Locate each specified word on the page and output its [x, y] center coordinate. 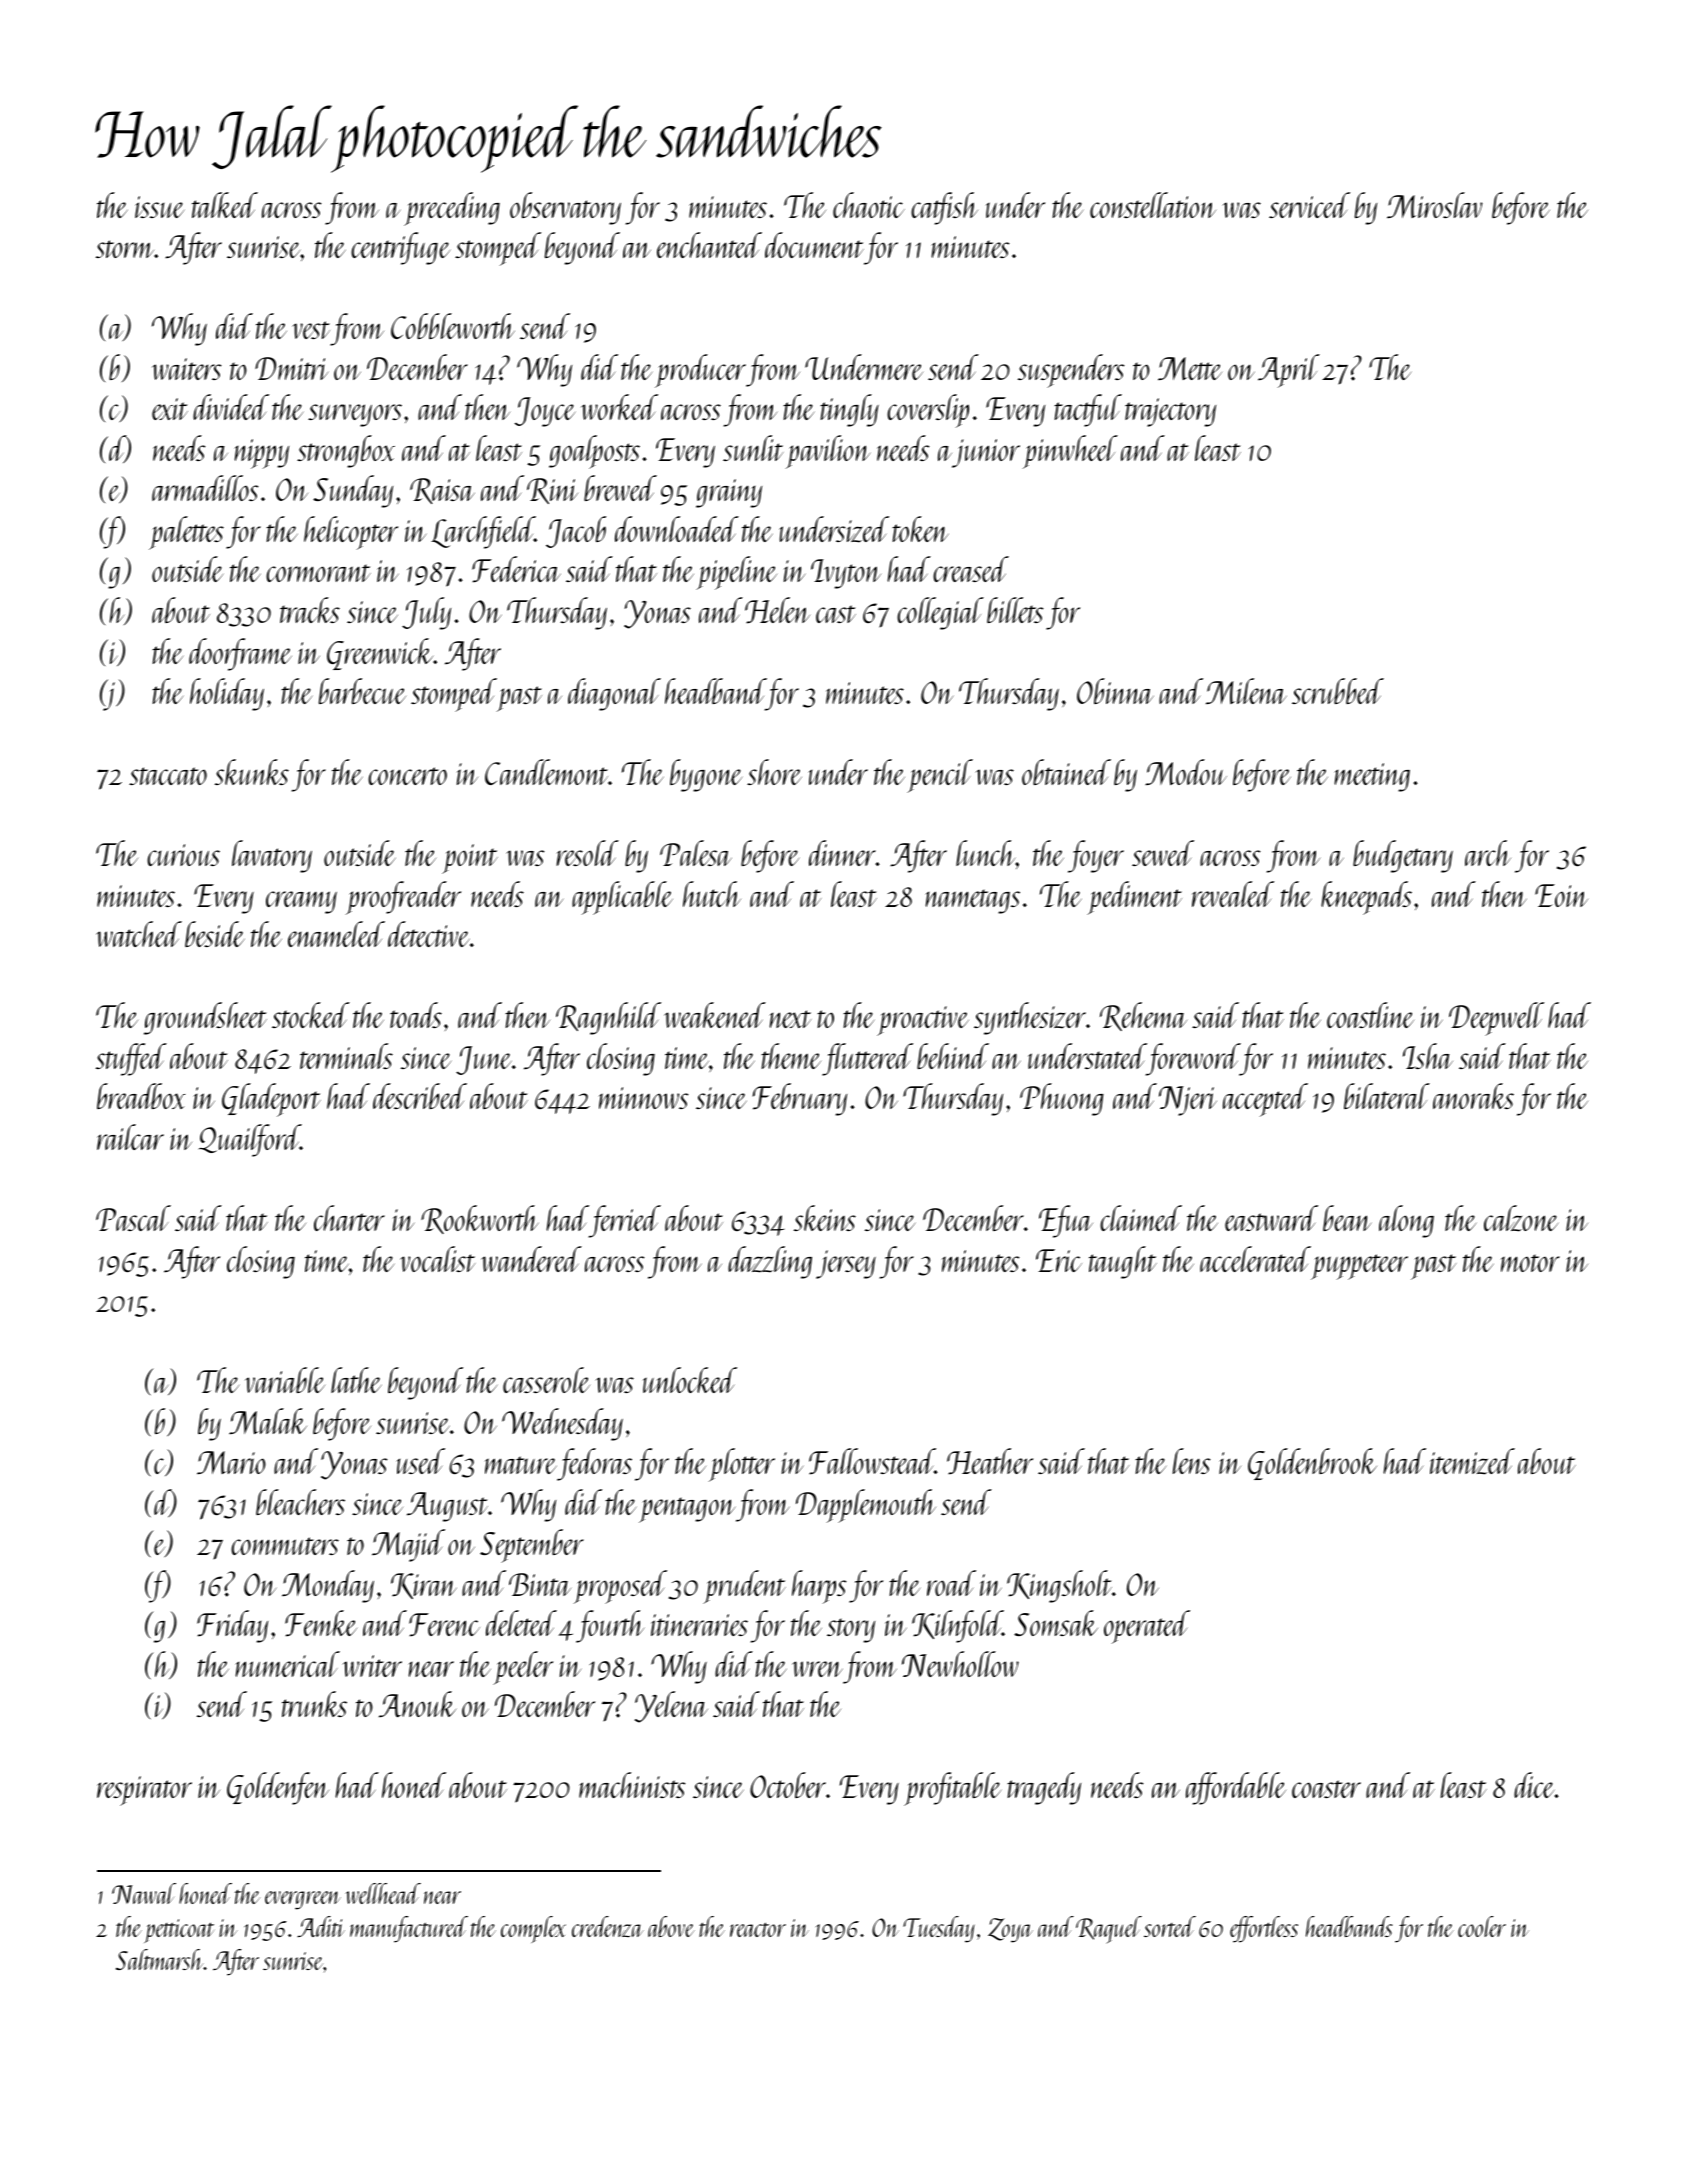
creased [971, 569]
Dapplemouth [866, 1506]
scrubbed [1338, 691]
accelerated [1255, 1259]
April [1289, 371]
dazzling [770, 1262]
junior [986, 453]
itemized [1472, 1461]
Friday [232, 1626]
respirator [144, 1791]
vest [311, 330]
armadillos [205, 488]
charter [349, 1218]
